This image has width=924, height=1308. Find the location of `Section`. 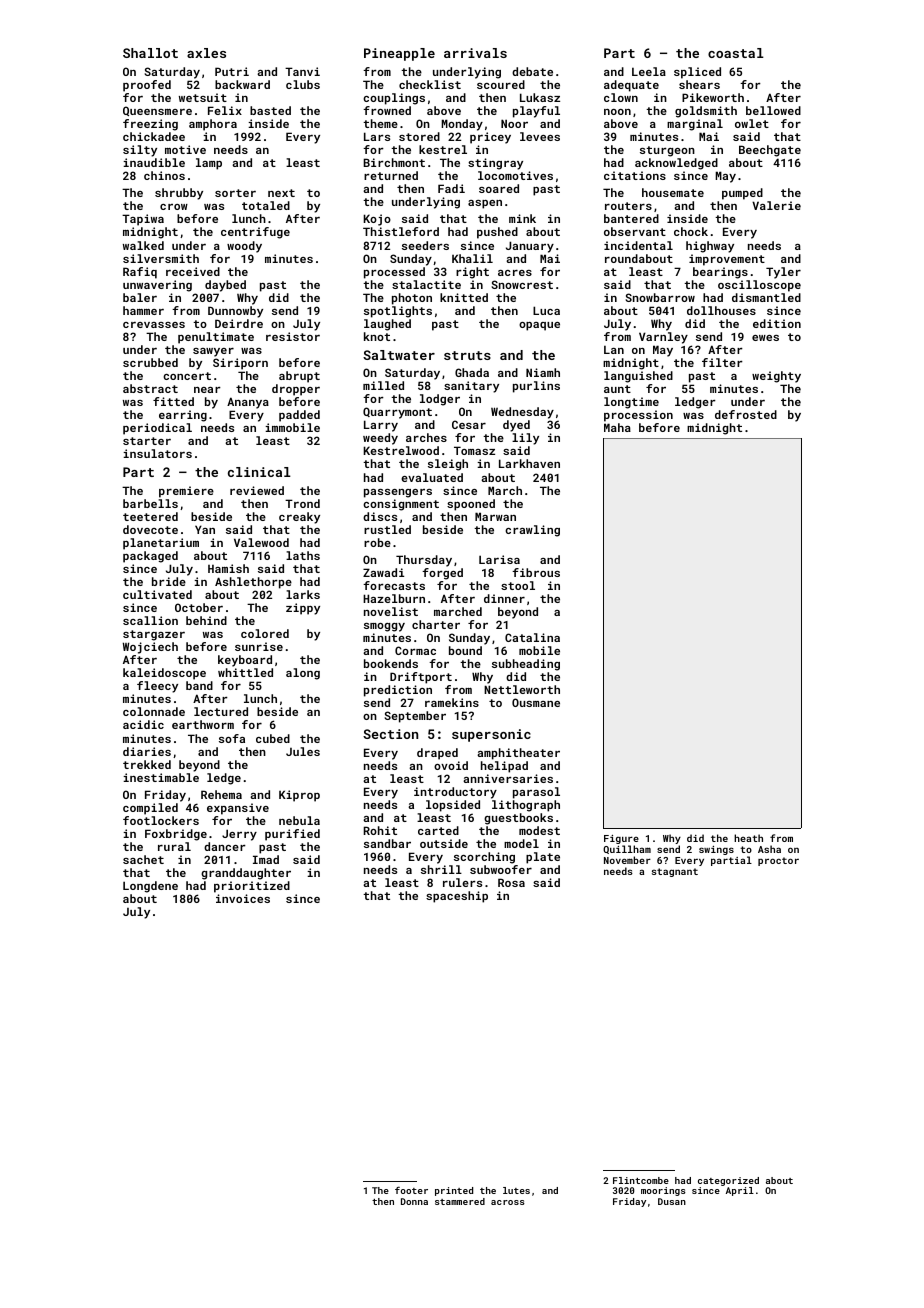

Section is located at coordinates (390, 734).
